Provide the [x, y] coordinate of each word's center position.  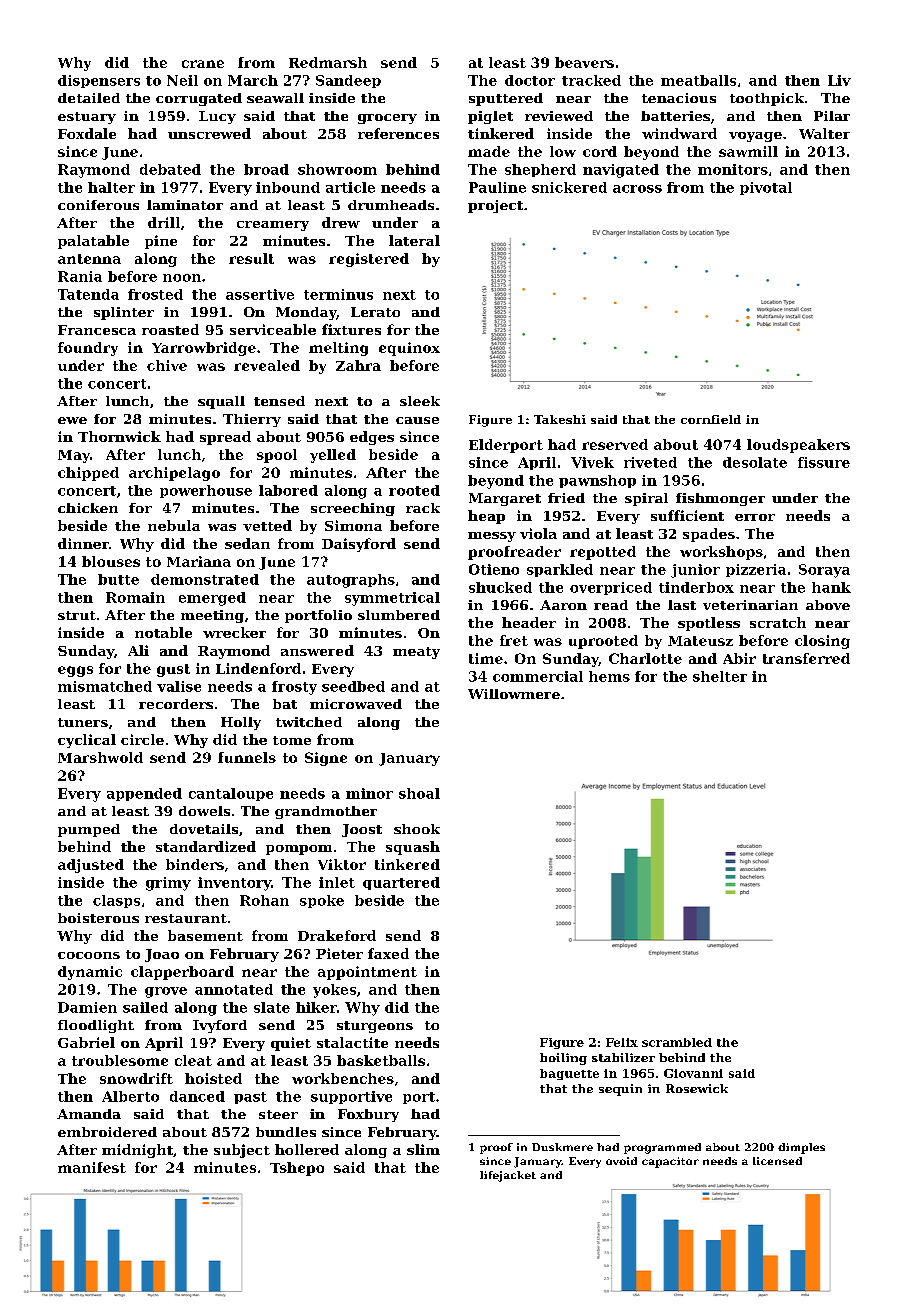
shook [417, 829]
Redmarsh [328, 62]
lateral [414, 240]
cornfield [711, 419]
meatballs [698, 80]
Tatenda [88, 294]
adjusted [91, 866]
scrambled [677, 1042]
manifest [92, 1167]
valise [179, 686]
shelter [720, 676]
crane [203, 64]
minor [369, 793]
